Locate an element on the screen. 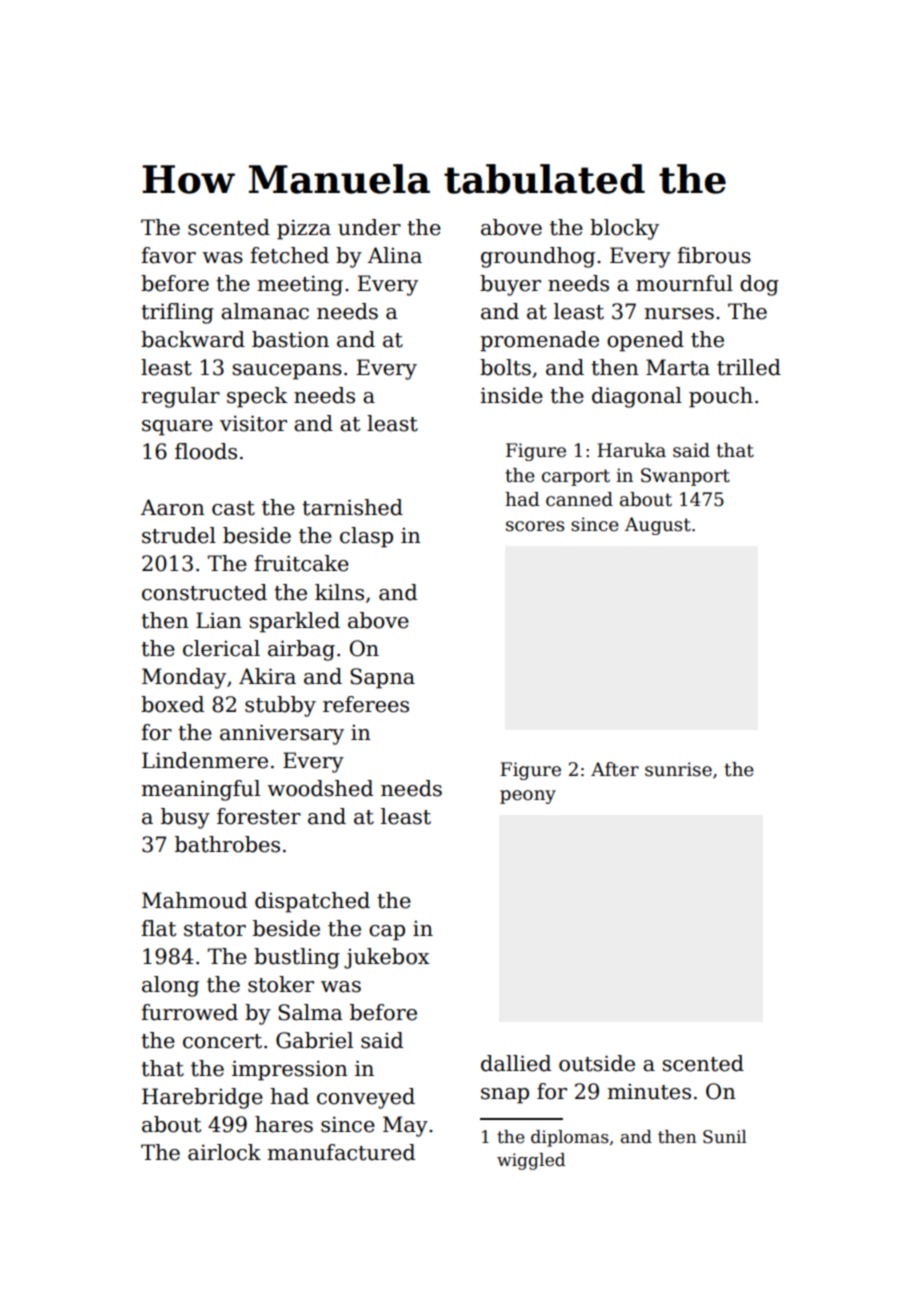  wiggled is located at coordinates (531, 1161).
